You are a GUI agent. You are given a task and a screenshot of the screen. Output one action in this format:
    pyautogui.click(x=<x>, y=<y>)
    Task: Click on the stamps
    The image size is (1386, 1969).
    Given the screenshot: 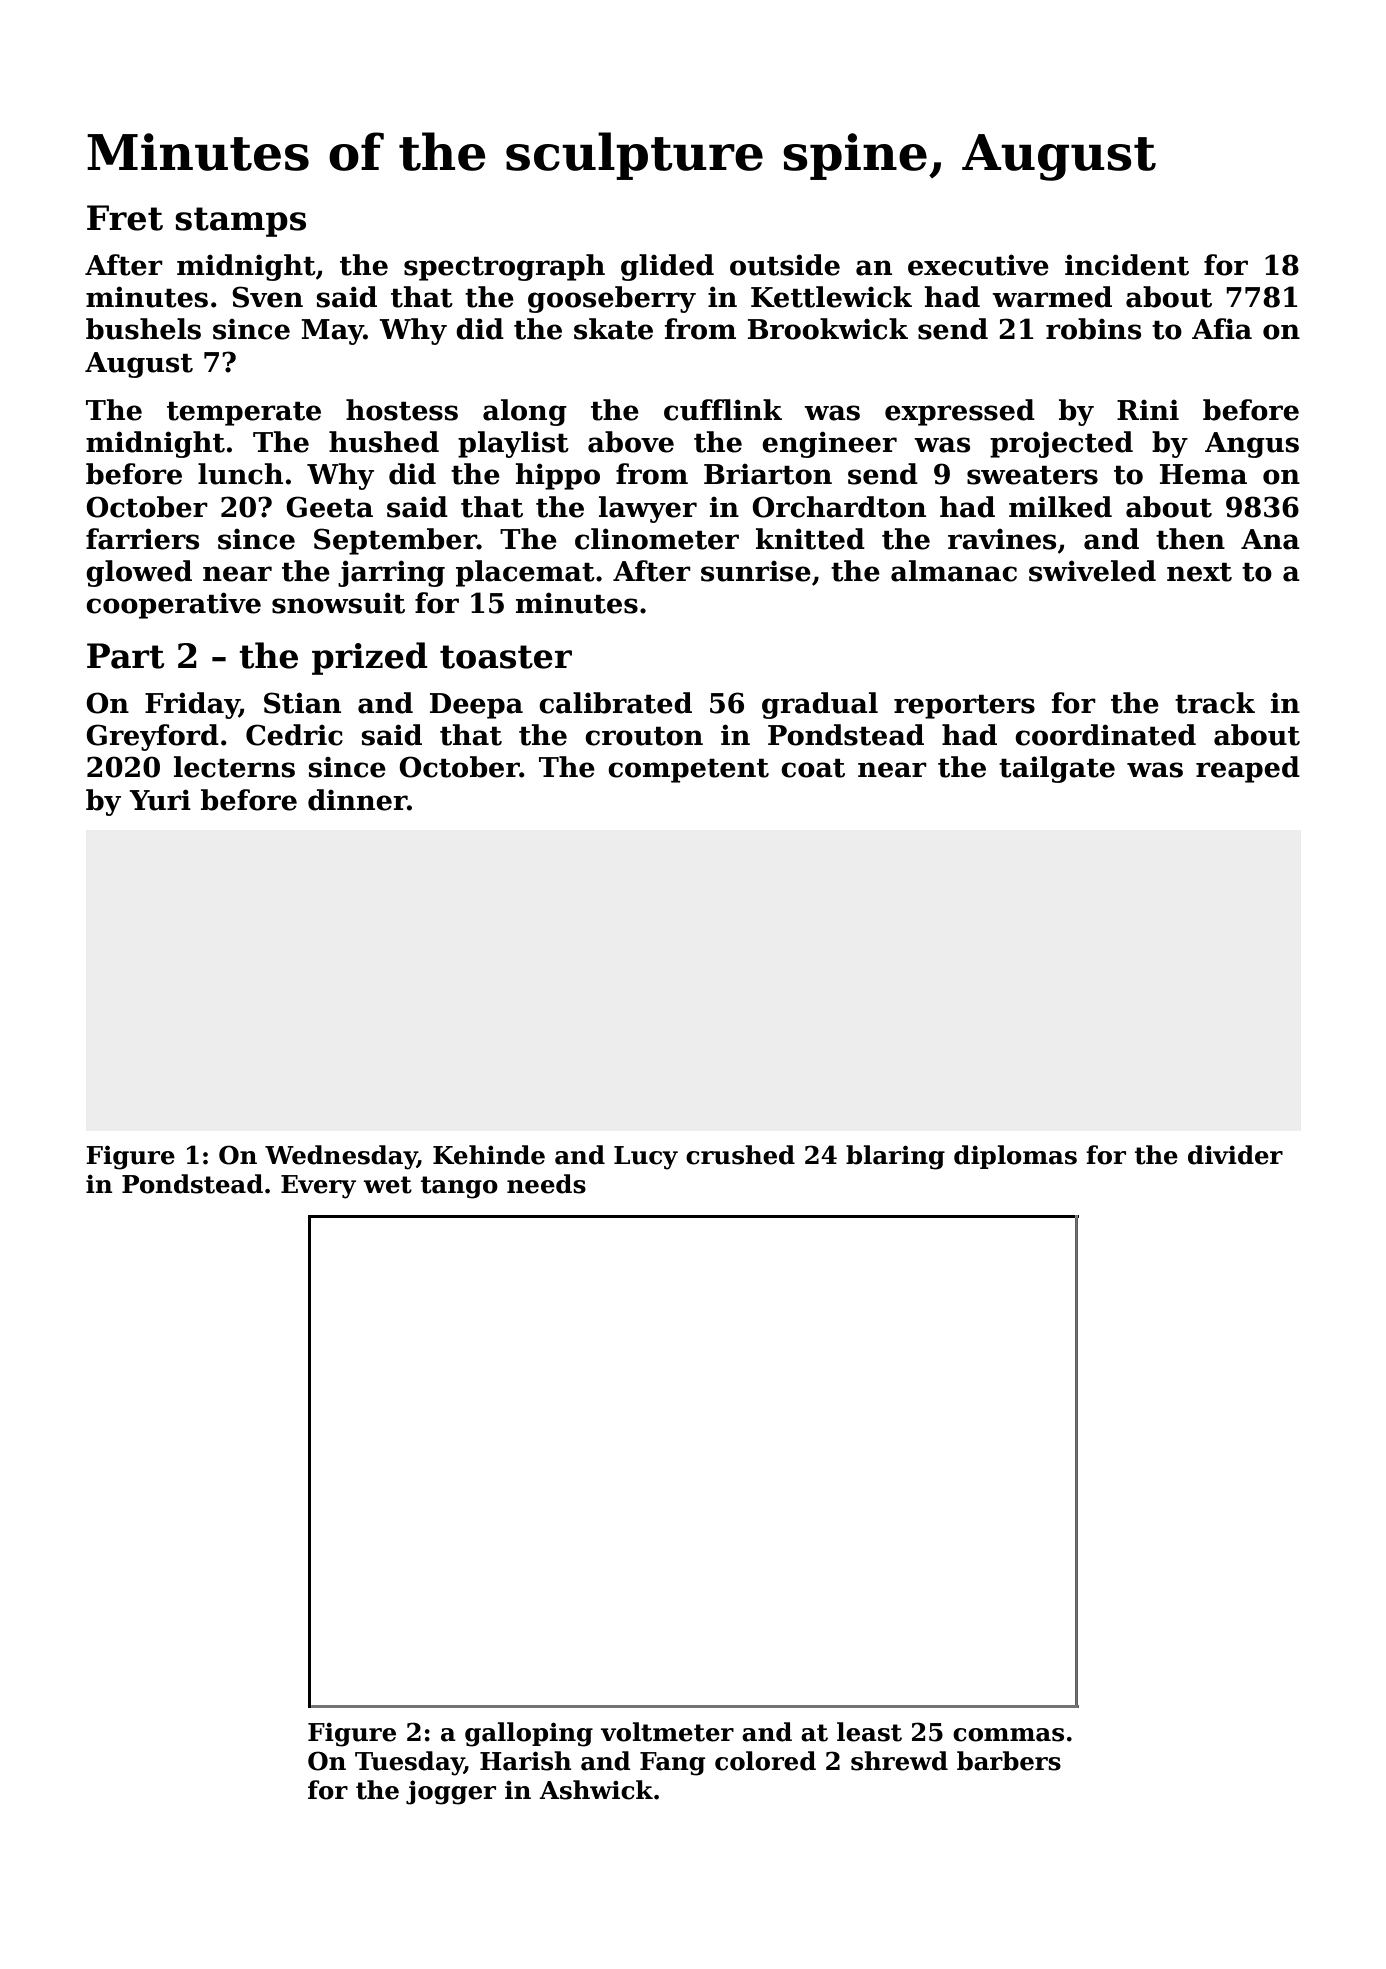 What is the action you would take?
    pyautogui.click(x=240, y=222)
